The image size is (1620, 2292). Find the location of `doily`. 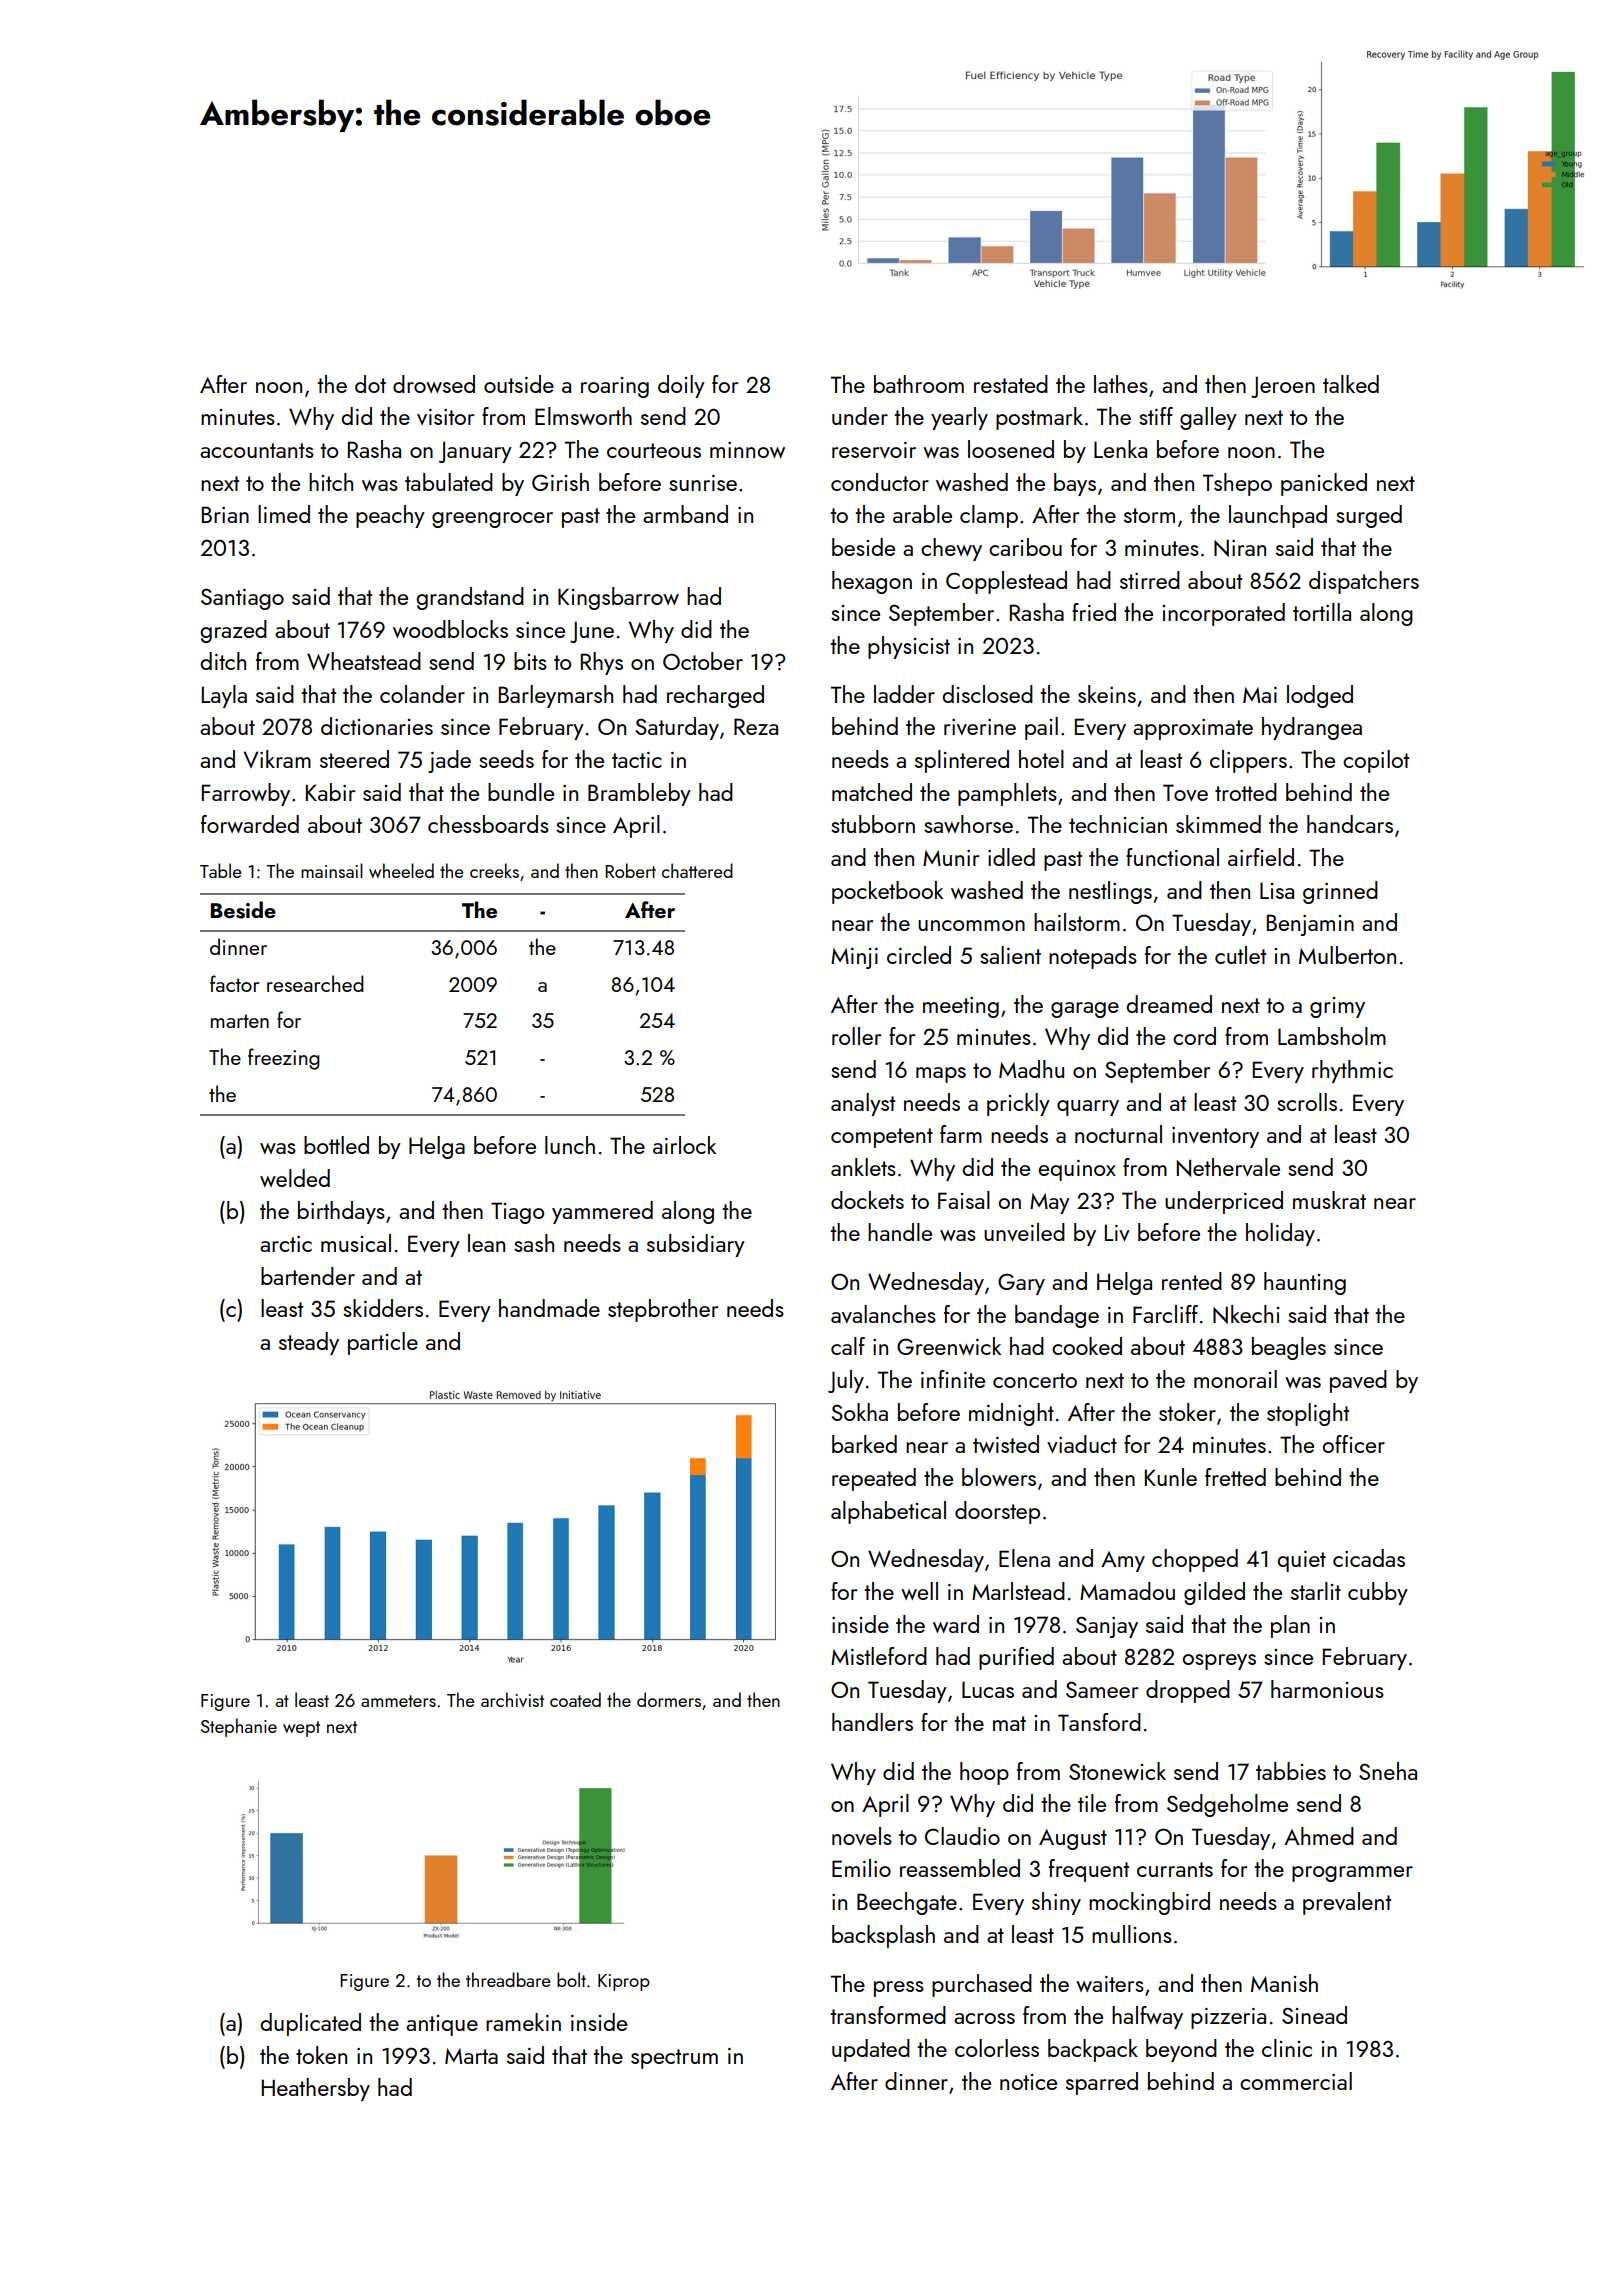

doily is located at coordinates (681, 386).
